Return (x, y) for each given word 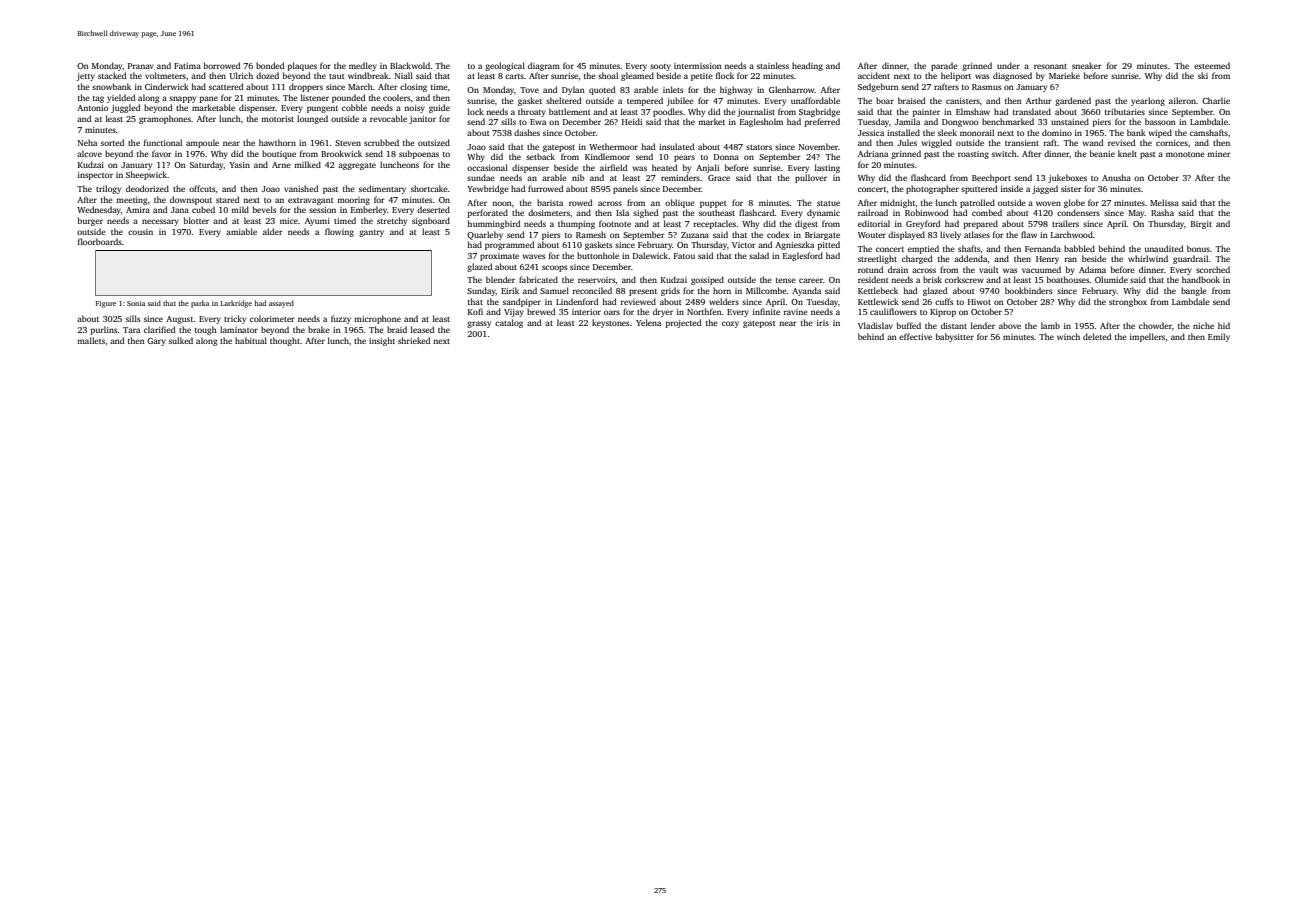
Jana (180, 210)
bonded (270, 65)
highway (736, 90)
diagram (544, 66)
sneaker (1087, 65)
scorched (1213, 269)
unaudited (1164, 248)
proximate (499, 257)
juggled (125, 108)
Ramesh (591, 234)
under (1008, 65)
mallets (91, 340)
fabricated (538, 279)
